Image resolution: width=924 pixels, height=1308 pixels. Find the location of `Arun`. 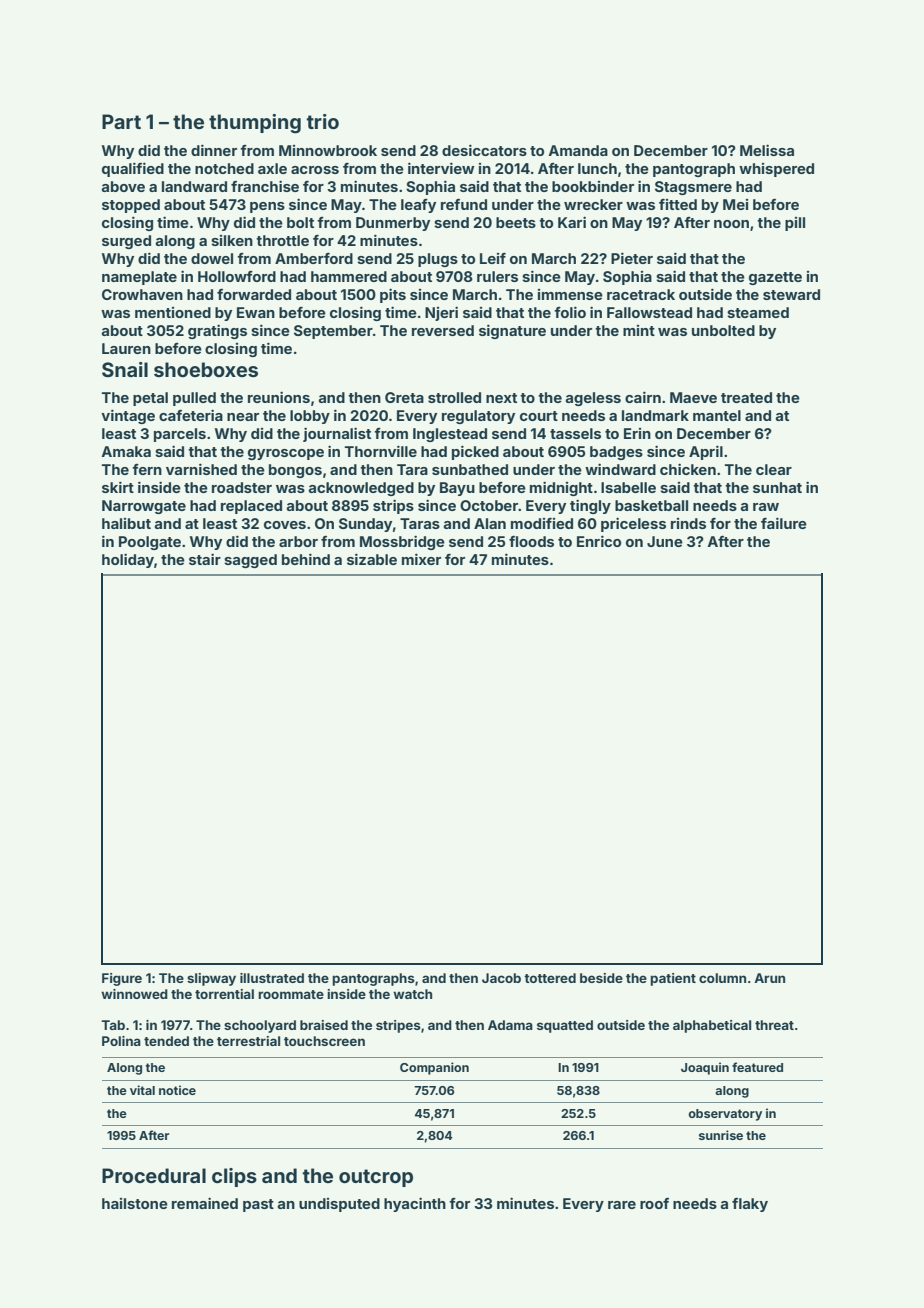

Arun is located at coordinates (769, 978).
